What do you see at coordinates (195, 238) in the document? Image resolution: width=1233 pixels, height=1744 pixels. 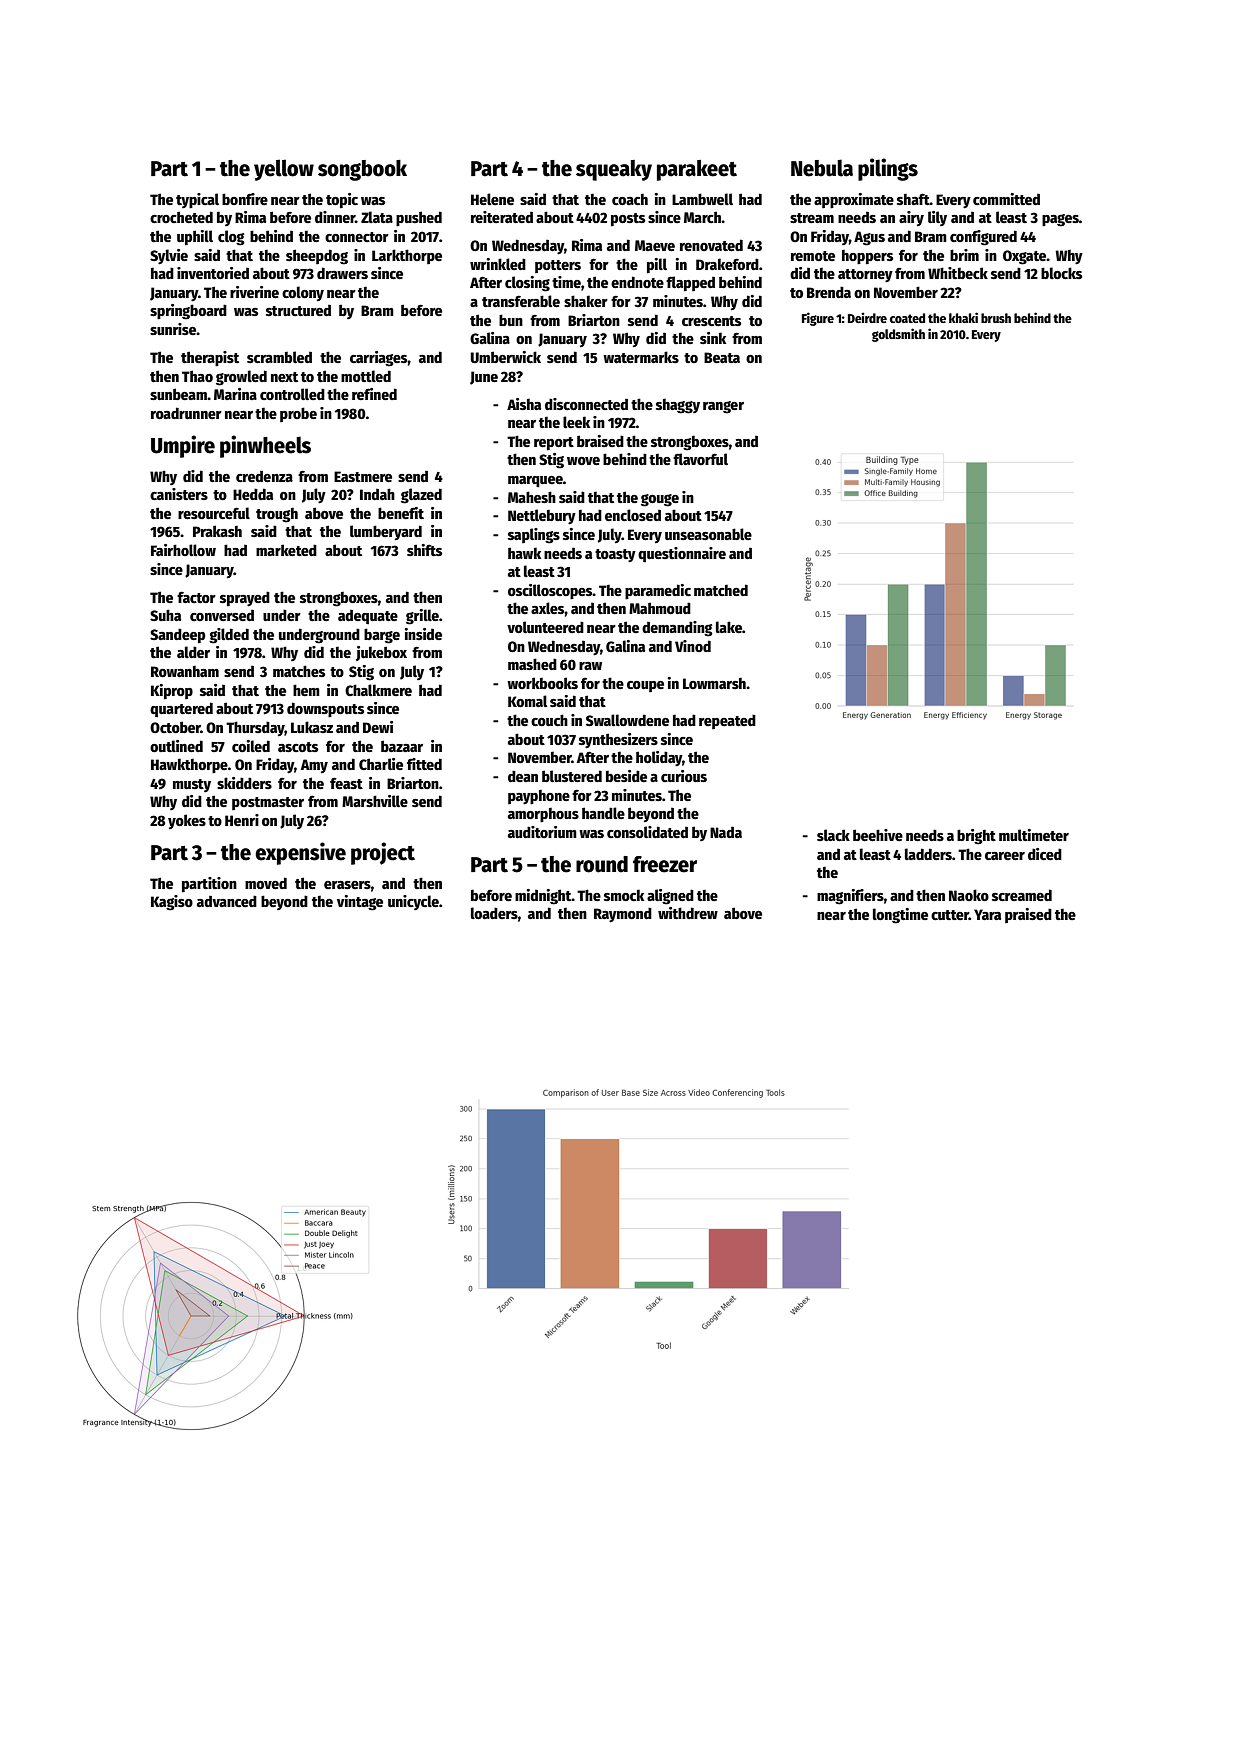 I see `uphill` at bounding box center [195, 238].
